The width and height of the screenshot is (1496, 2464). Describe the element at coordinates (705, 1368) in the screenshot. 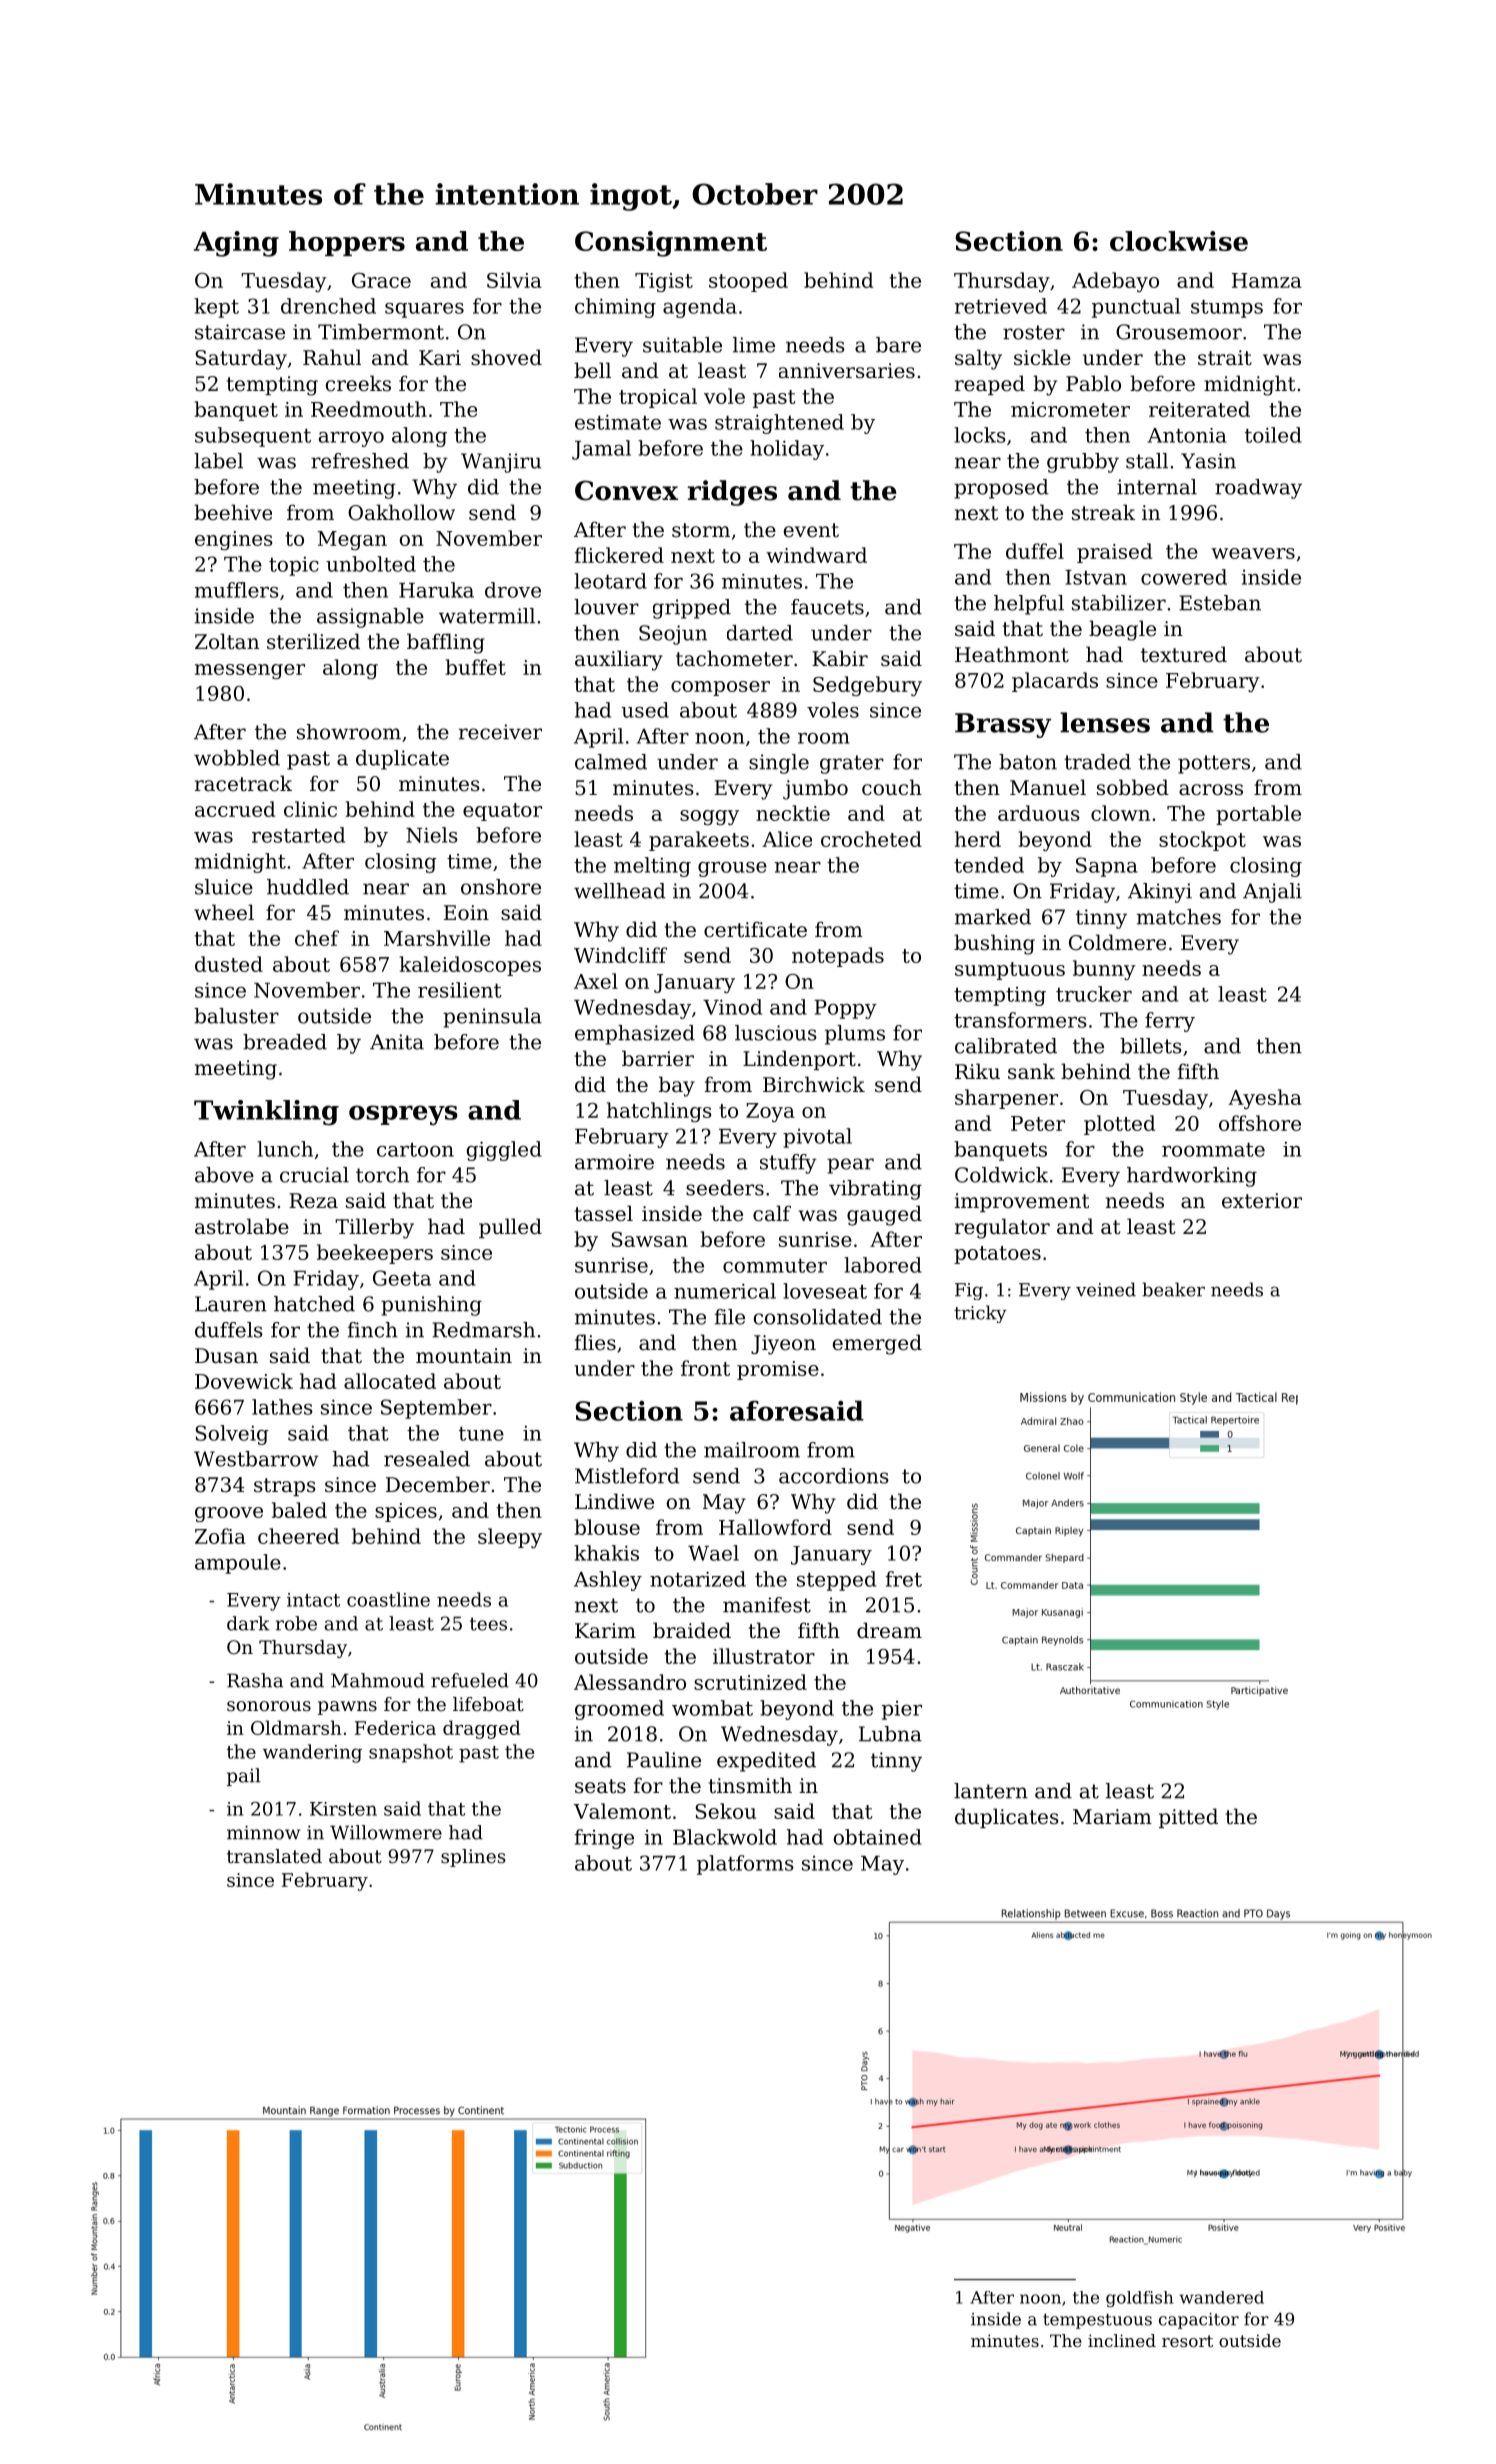

I see `front` at that location.
